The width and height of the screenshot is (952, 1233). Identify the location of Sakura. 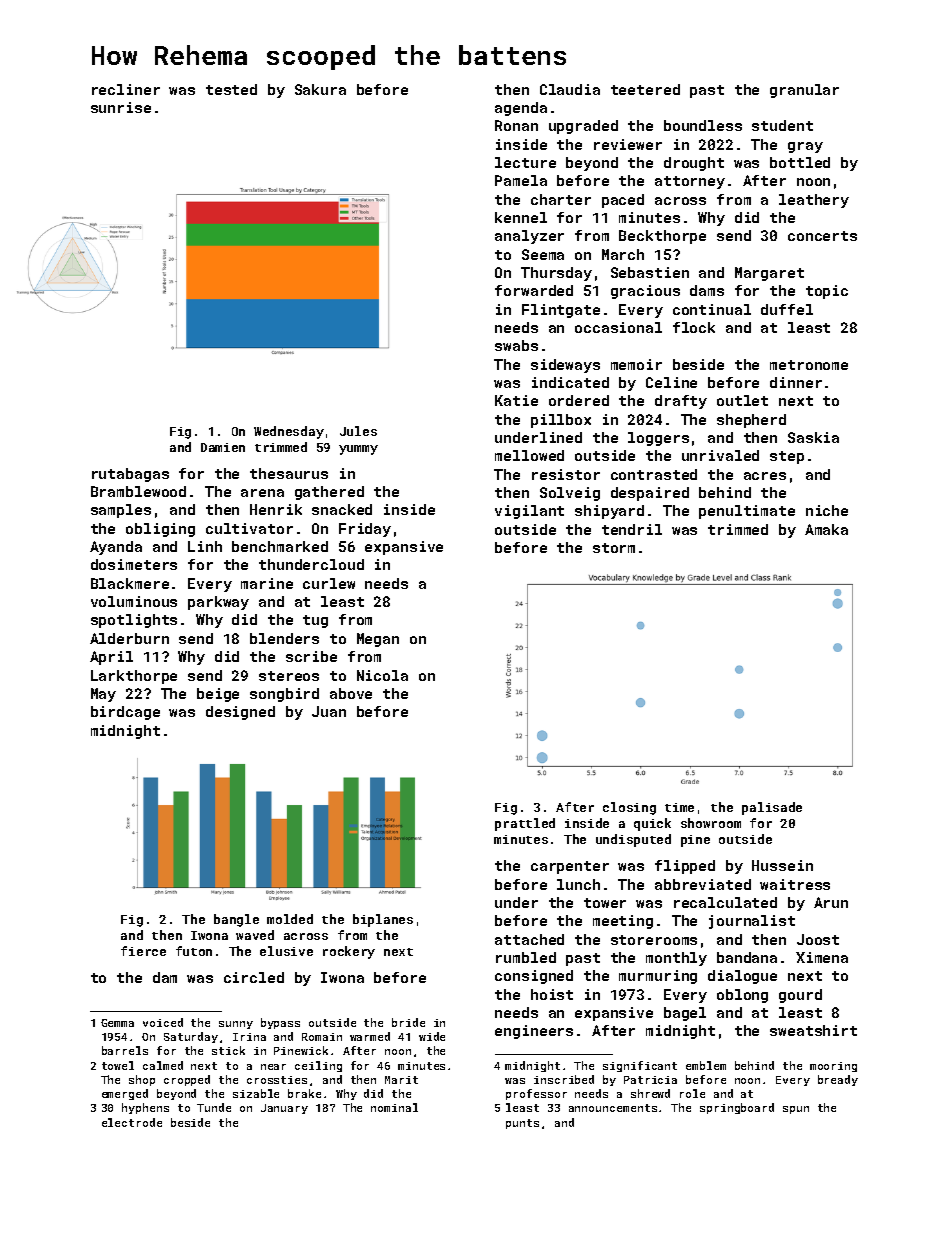
(320, 89).
